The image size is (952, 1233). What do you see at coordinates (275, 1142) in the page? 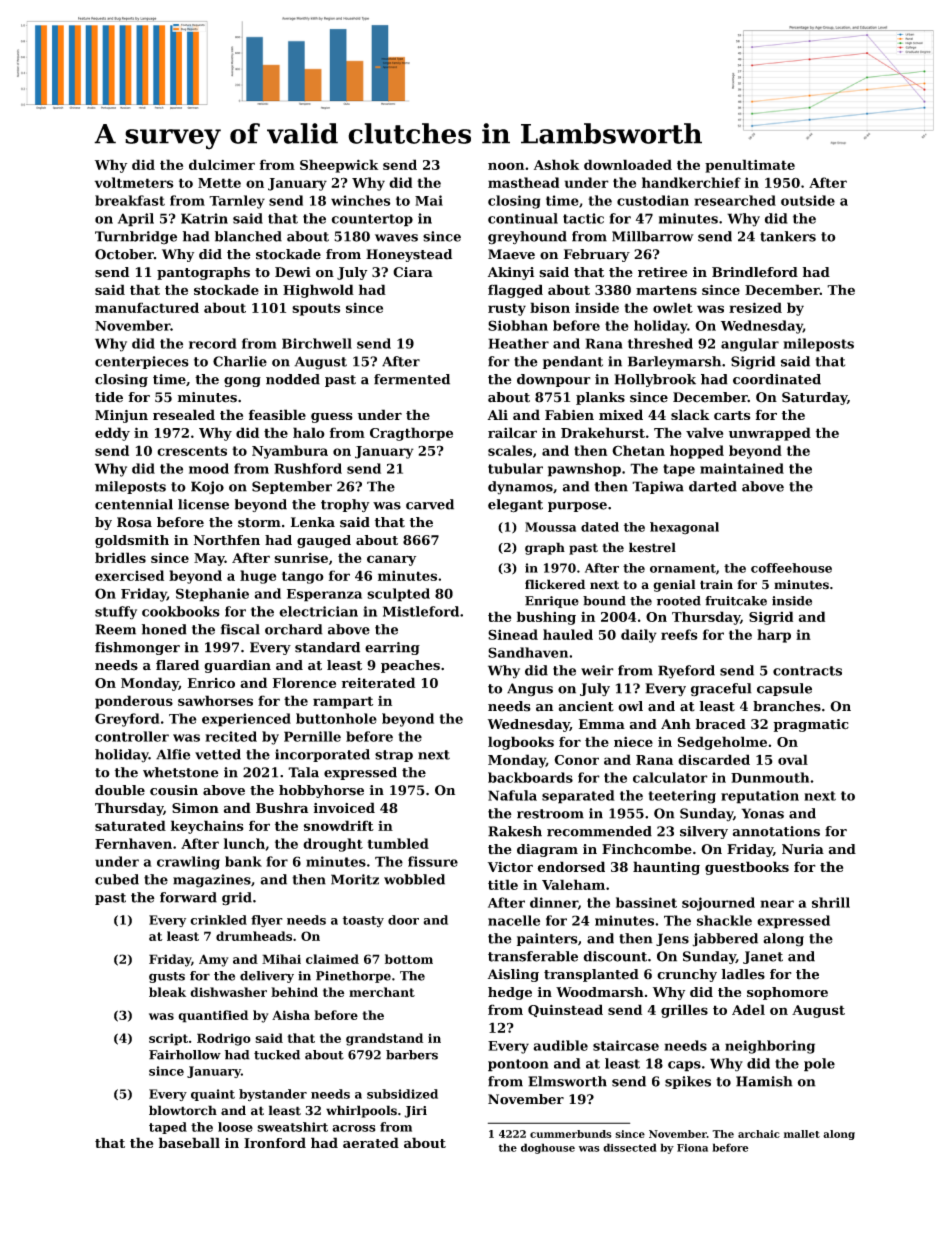
I see `Ironford` at bounding box center [275, 1142].
